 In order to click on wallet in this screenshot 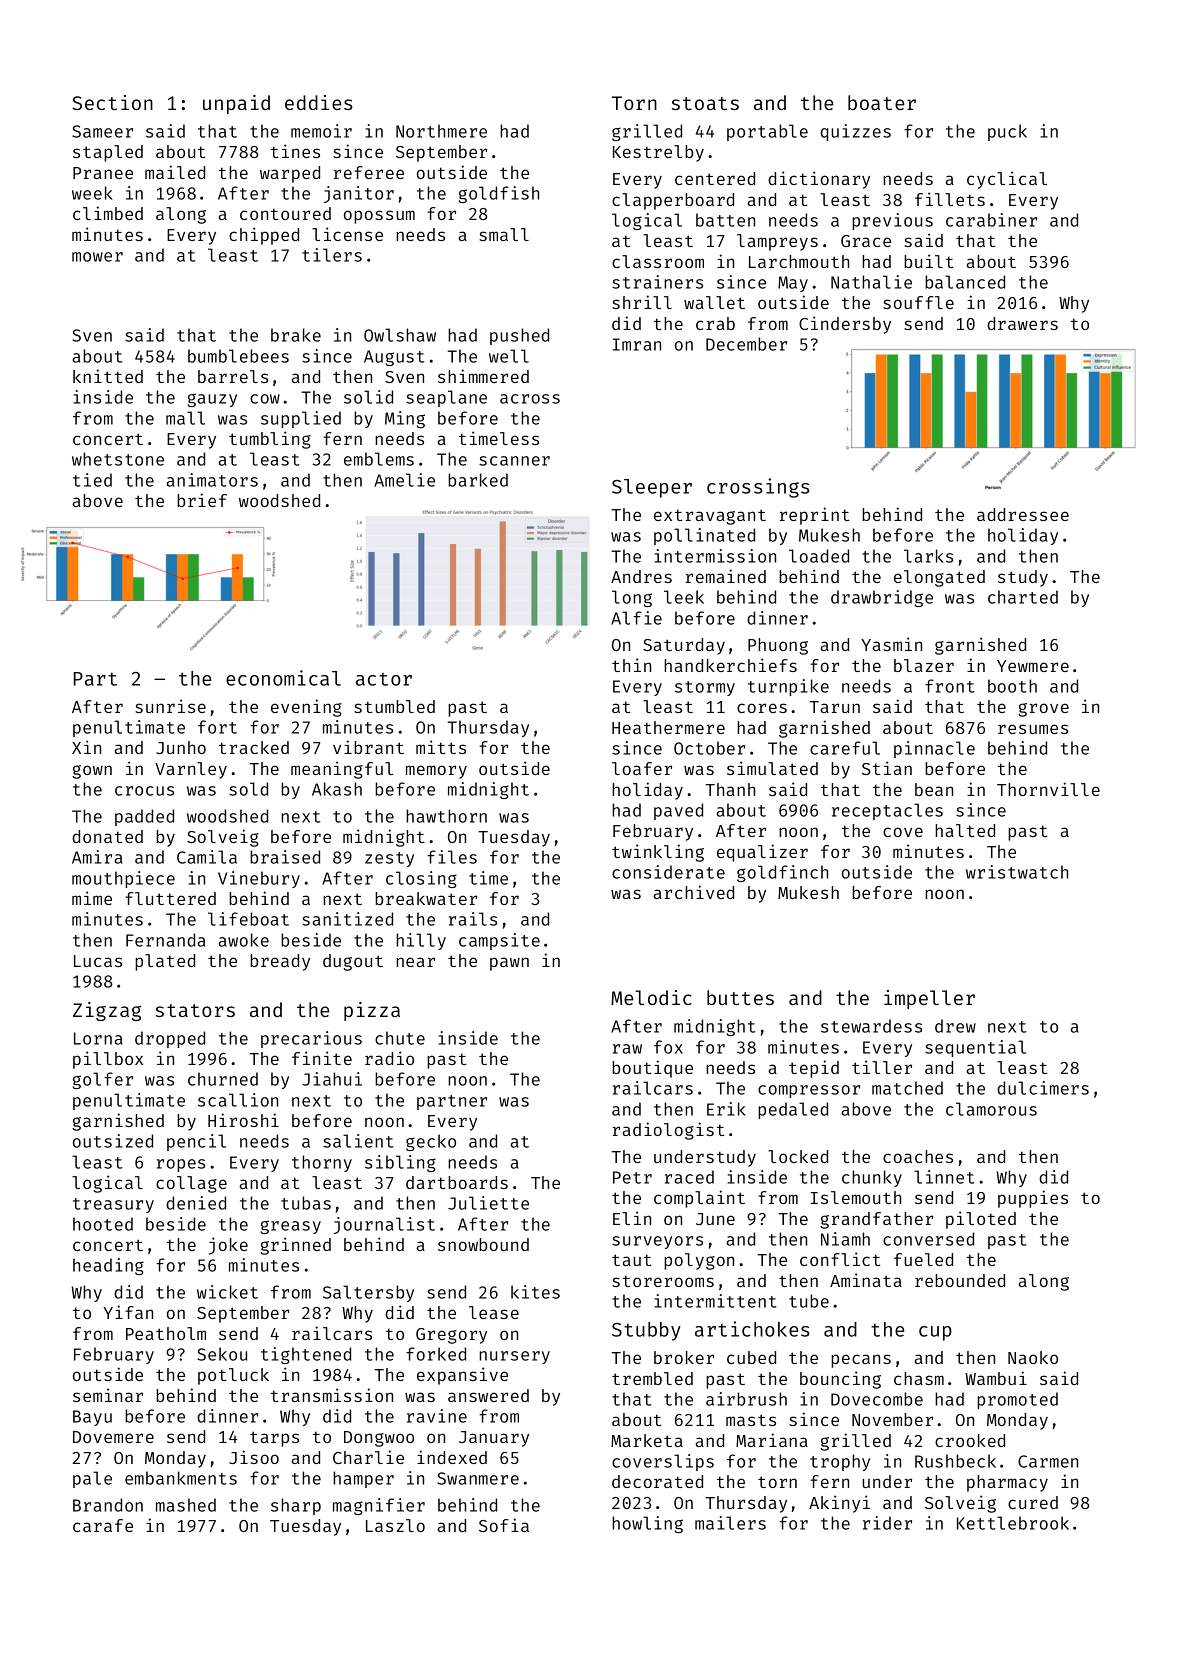, I will do `click(714, 302)`.
